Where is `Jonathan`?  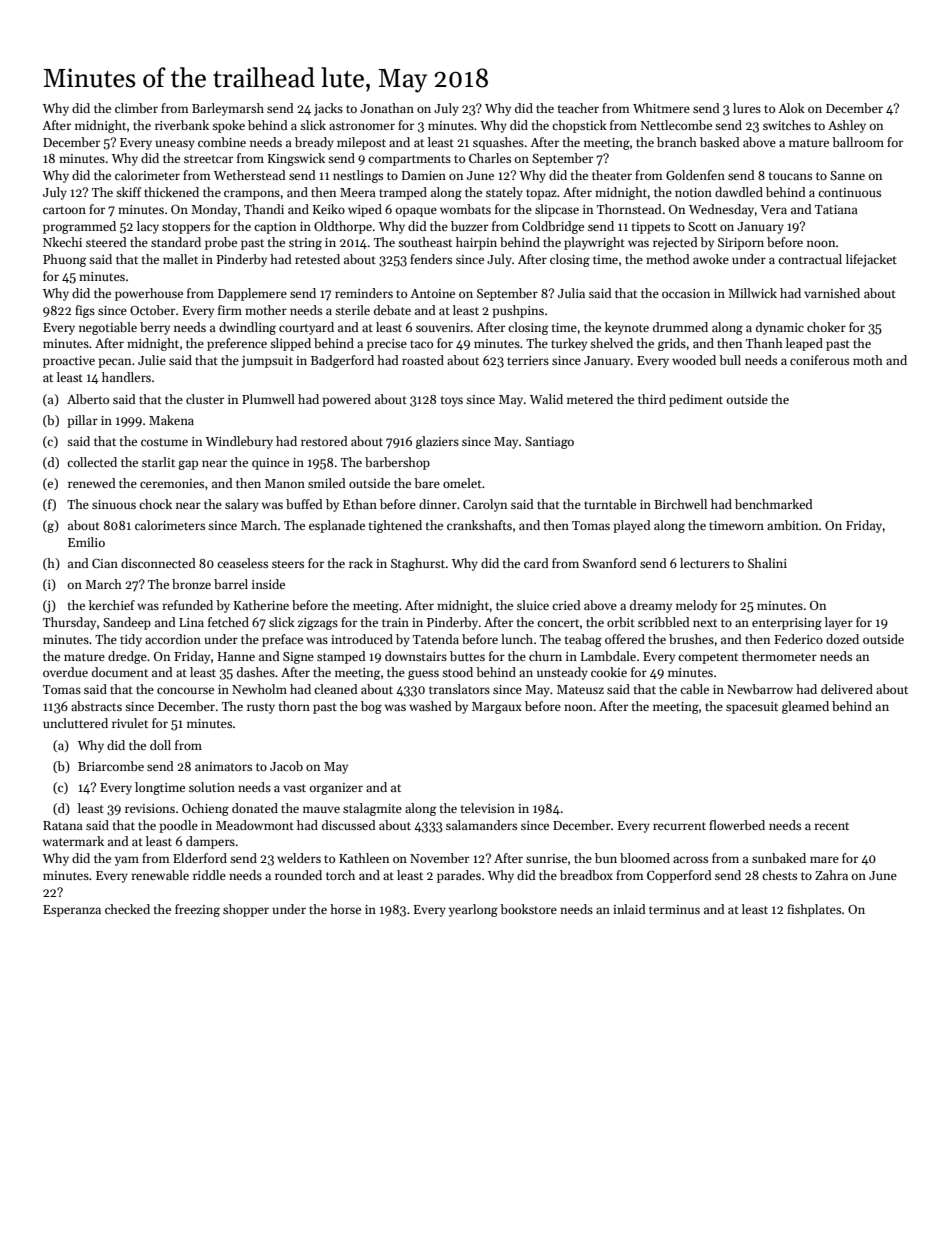 Jonathan is located at coordinates (387, 108).
